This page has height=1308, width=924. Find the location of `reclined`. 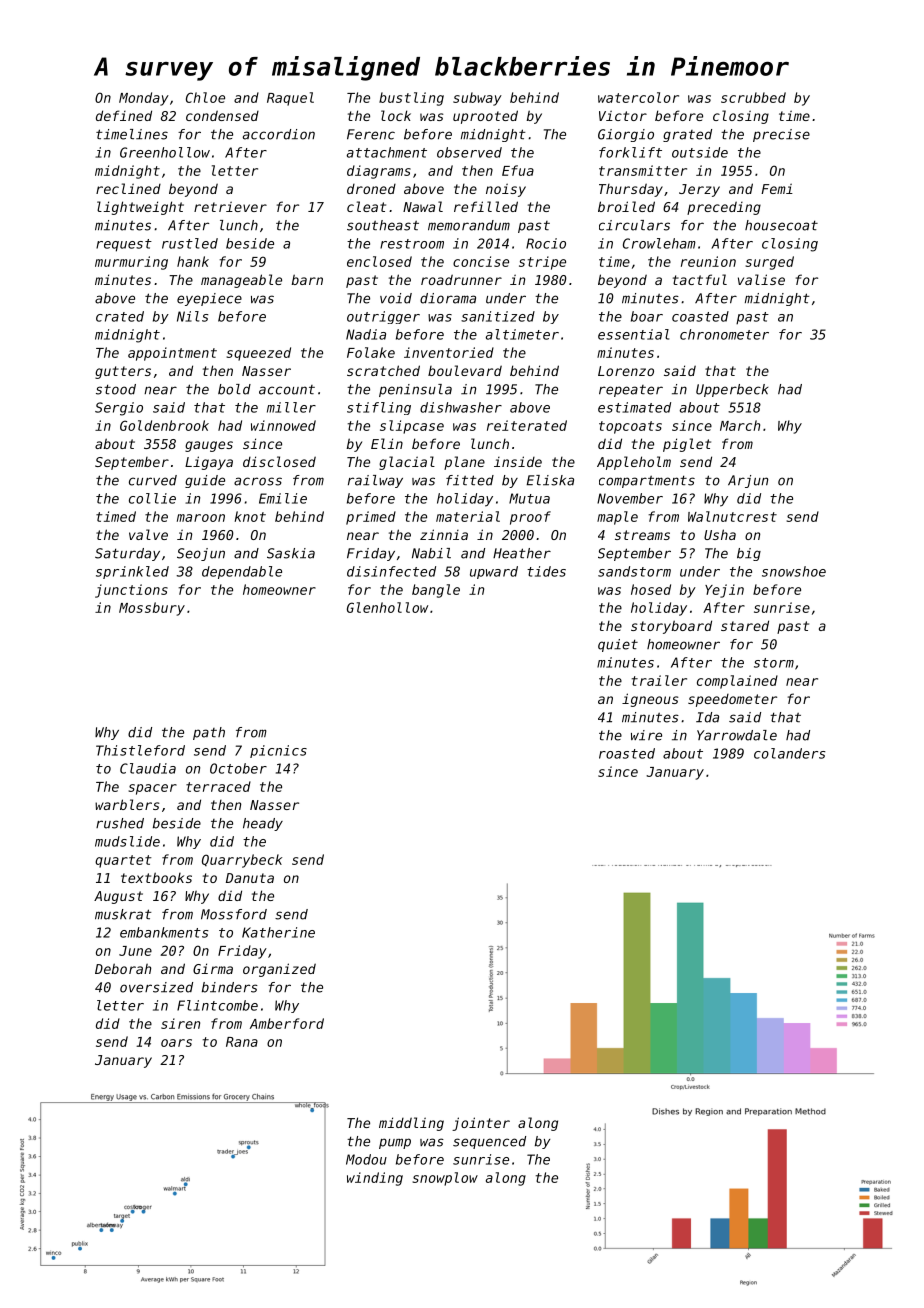

reclined is located at coordinates (128, 188).
